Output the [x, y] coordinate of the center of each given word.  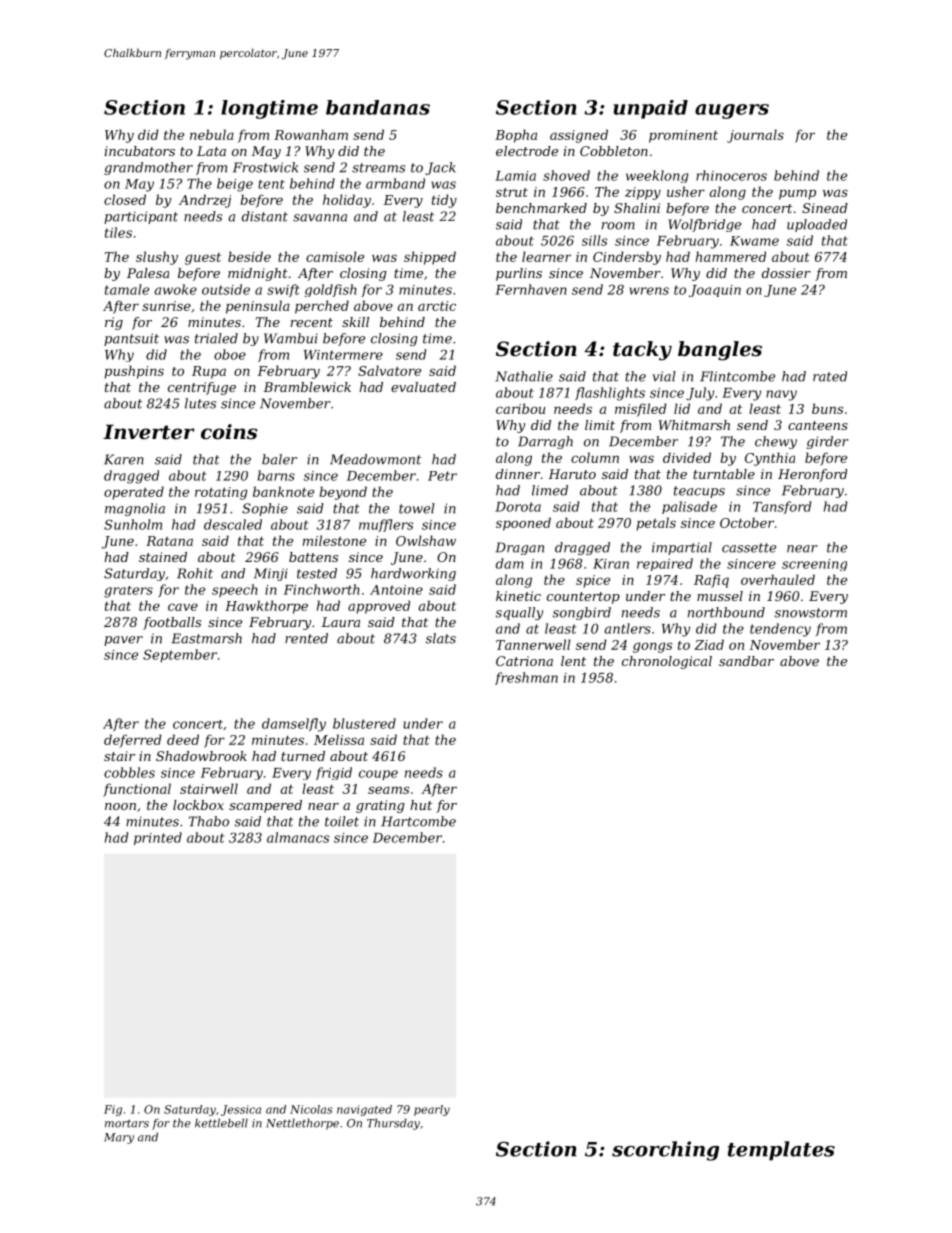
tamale [127, 289]
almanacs [298, 837]
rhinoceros [731, 175]
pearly [432, 1110]
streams [378, 168]
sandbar [746, 661]
